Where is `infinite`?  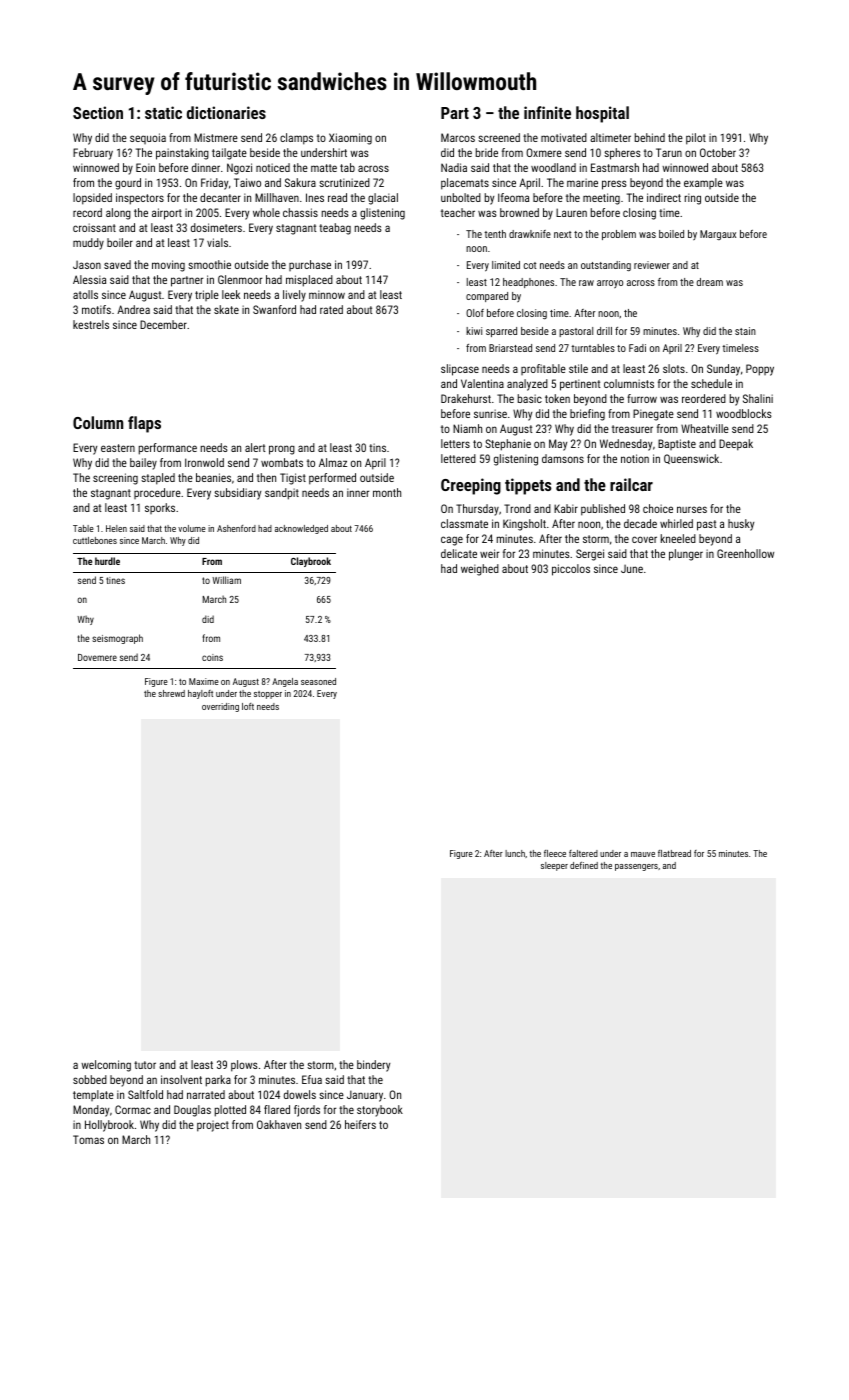
infinite is located at coordinates (547, 112).
